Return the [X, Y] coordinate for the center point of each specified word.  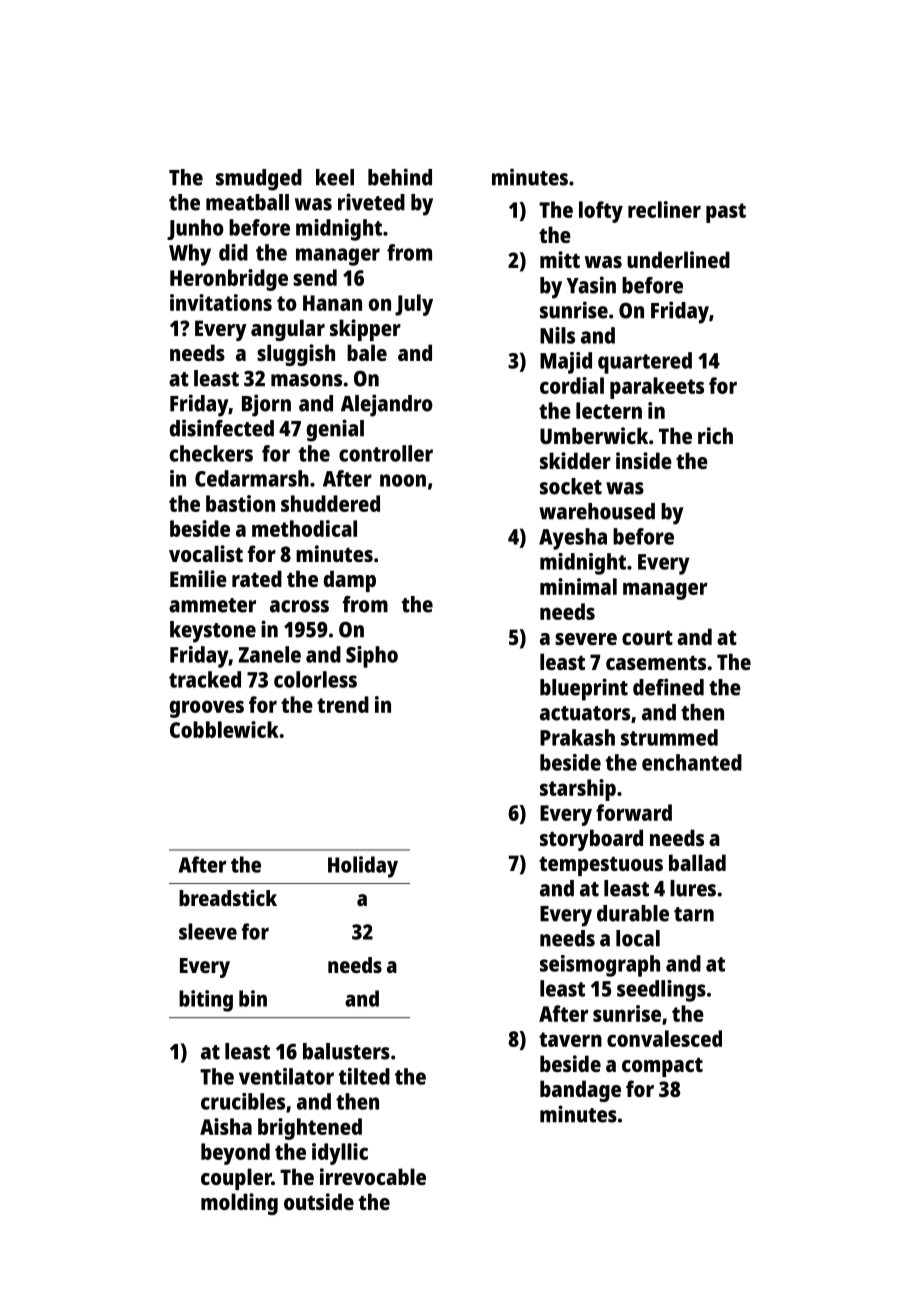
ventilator [286, 1076]
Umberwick [594, 435]
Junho [195, 229]
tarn [694, 914]
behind [400, 177]
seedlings [661, 991]
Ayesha [573, 539]
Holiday [363, 867]
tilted [364, 1076]
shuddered [330, 503]
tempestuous [601, 866]
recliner [664, 209]
